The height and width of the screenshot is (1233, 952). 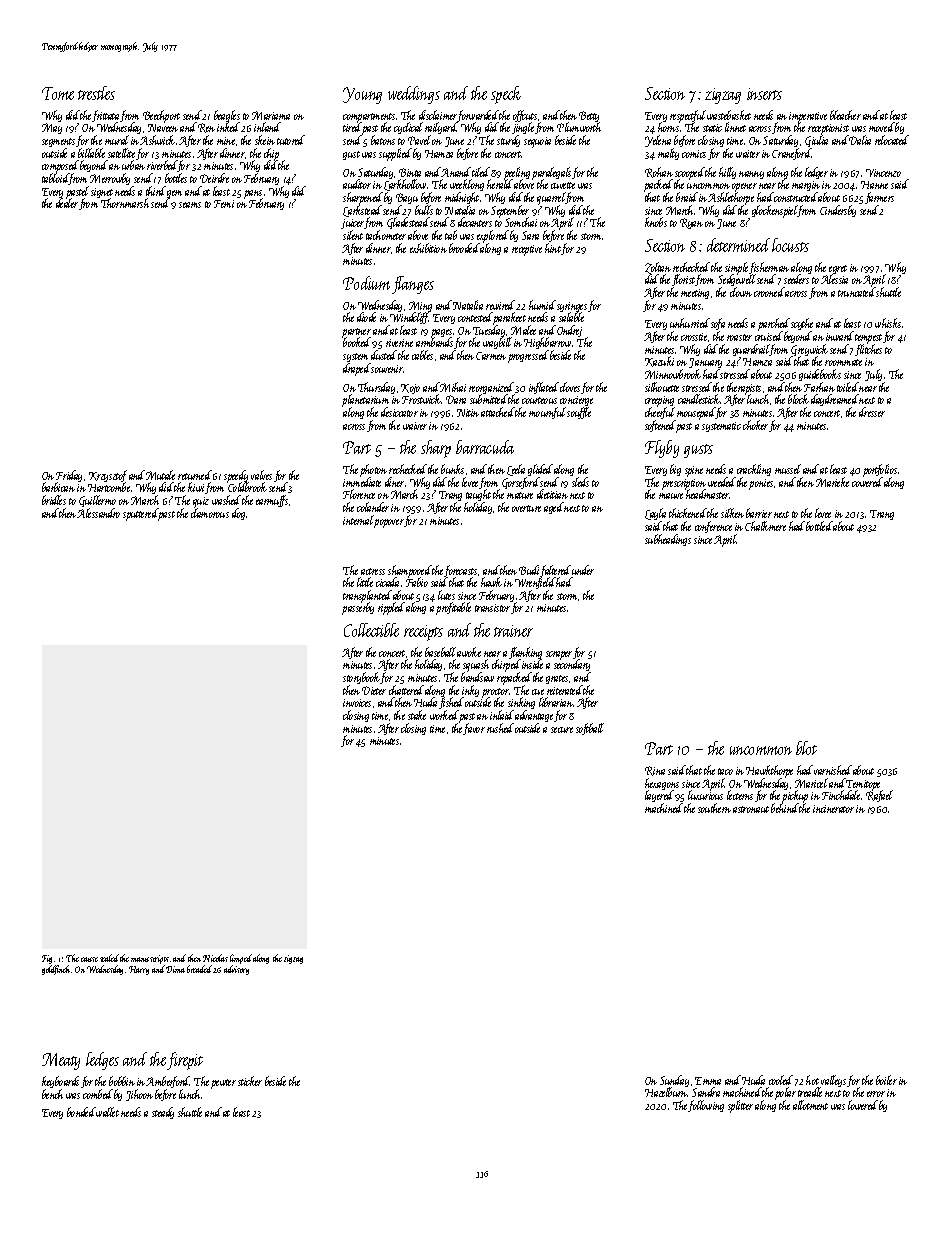 I want to click on Nicolas, so click(x=215, y=958).
